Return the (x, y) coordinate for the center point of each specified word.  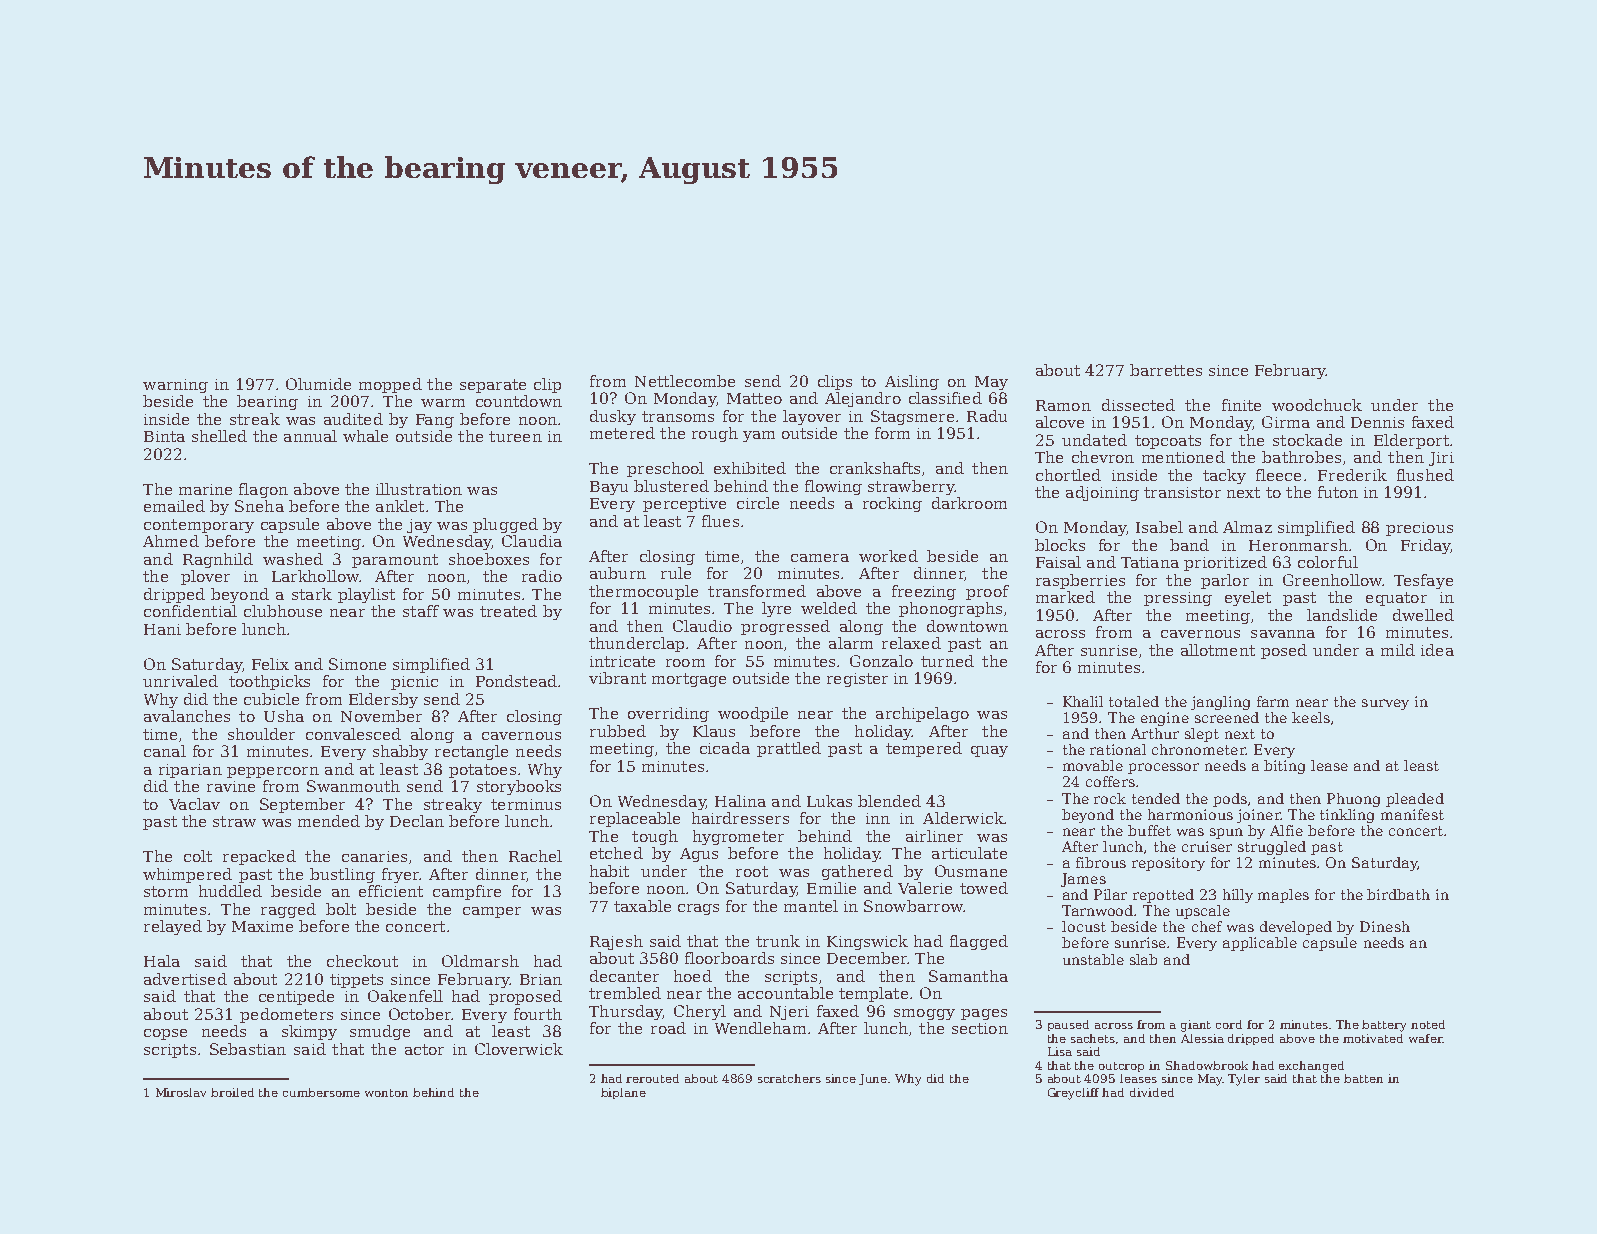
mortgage (689, 680)
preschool (665, 469)
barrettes (1166, 370)
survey (1385, 704)
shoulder (261, 734)
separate (493, 386)
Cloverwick (519, 1049)
